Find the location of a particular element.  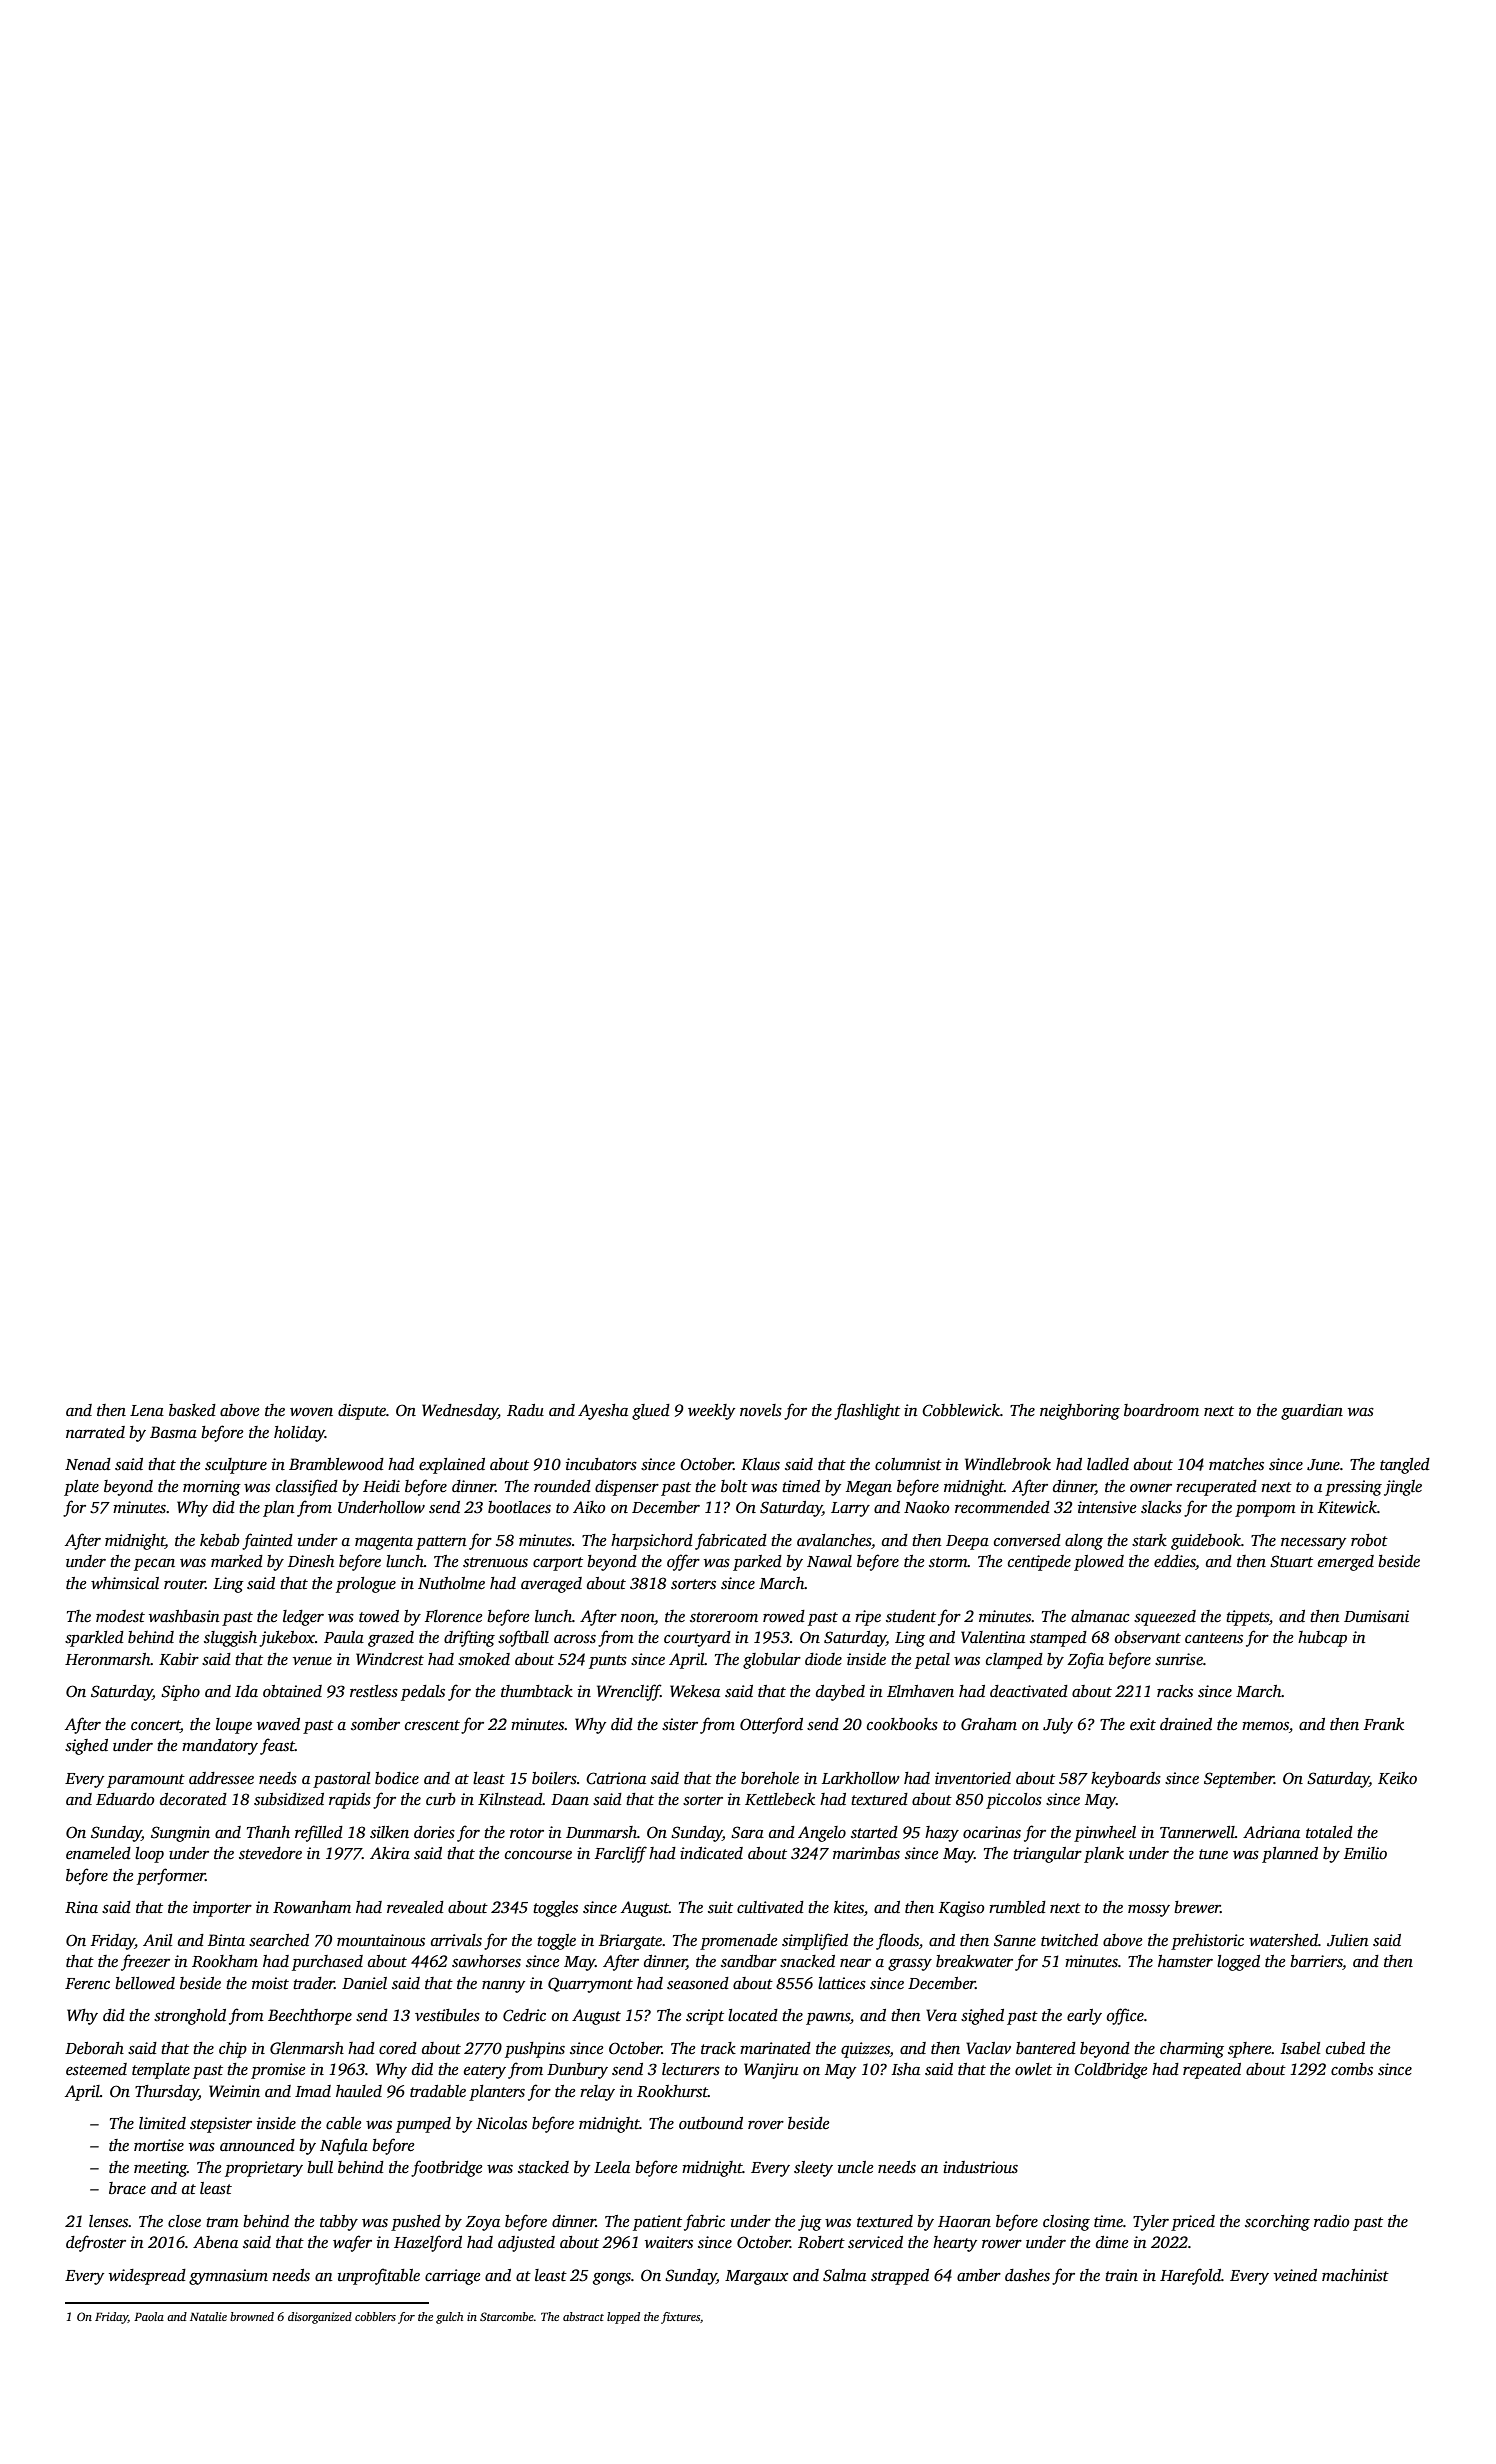

novels is located at coordinates (761, 1410).
